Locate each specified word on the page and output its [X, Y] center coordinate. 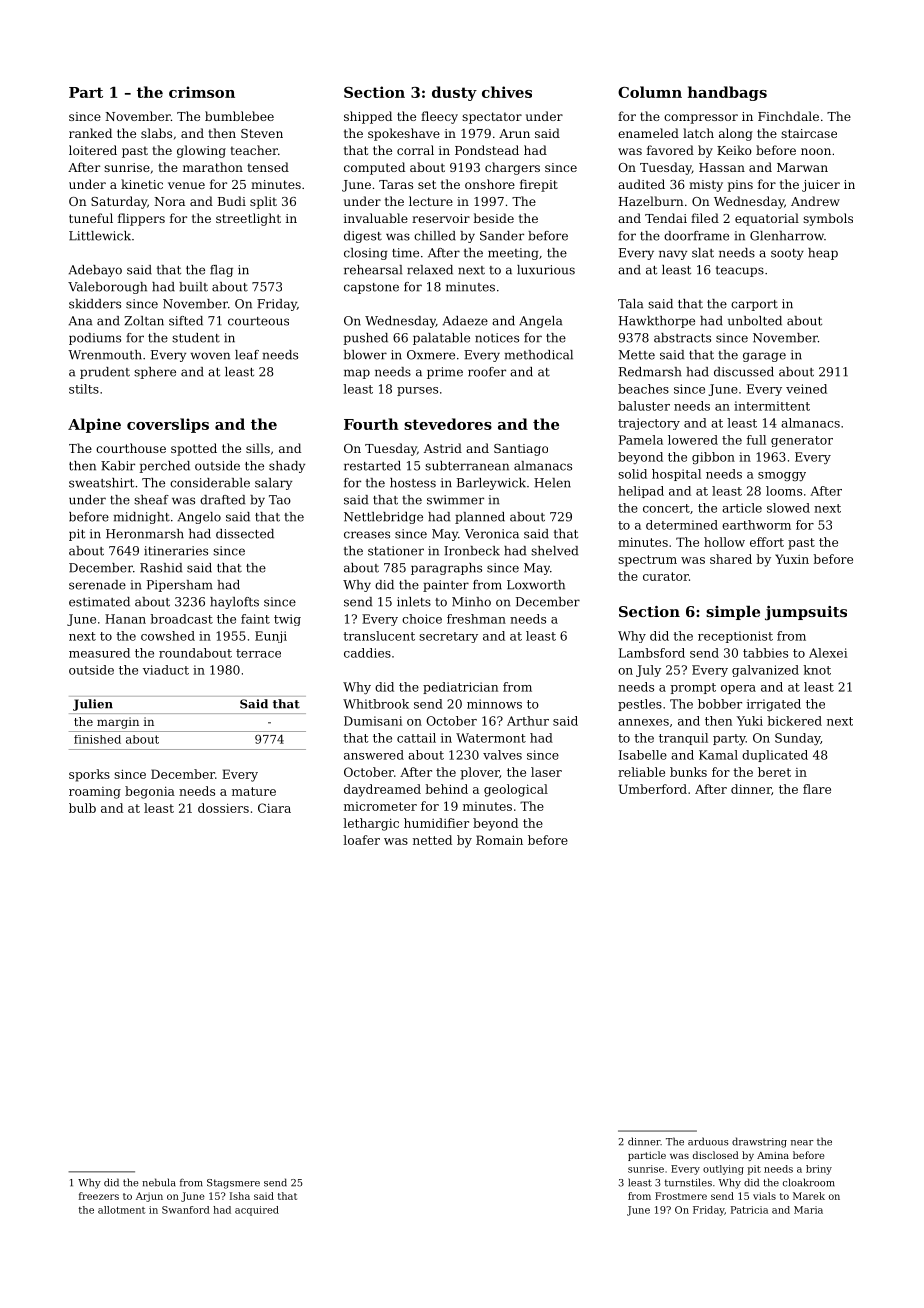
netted [432, 840]
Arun [514, 133]
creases [367, 535]
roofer [487, 372]
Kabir [118, 466]
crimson [202, 92]
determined [682, 525]
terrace [258, 653]
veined [806, 389]
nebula [159, 1182]
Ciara [274, 808]
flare [817, 789]
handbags [727, 93]
